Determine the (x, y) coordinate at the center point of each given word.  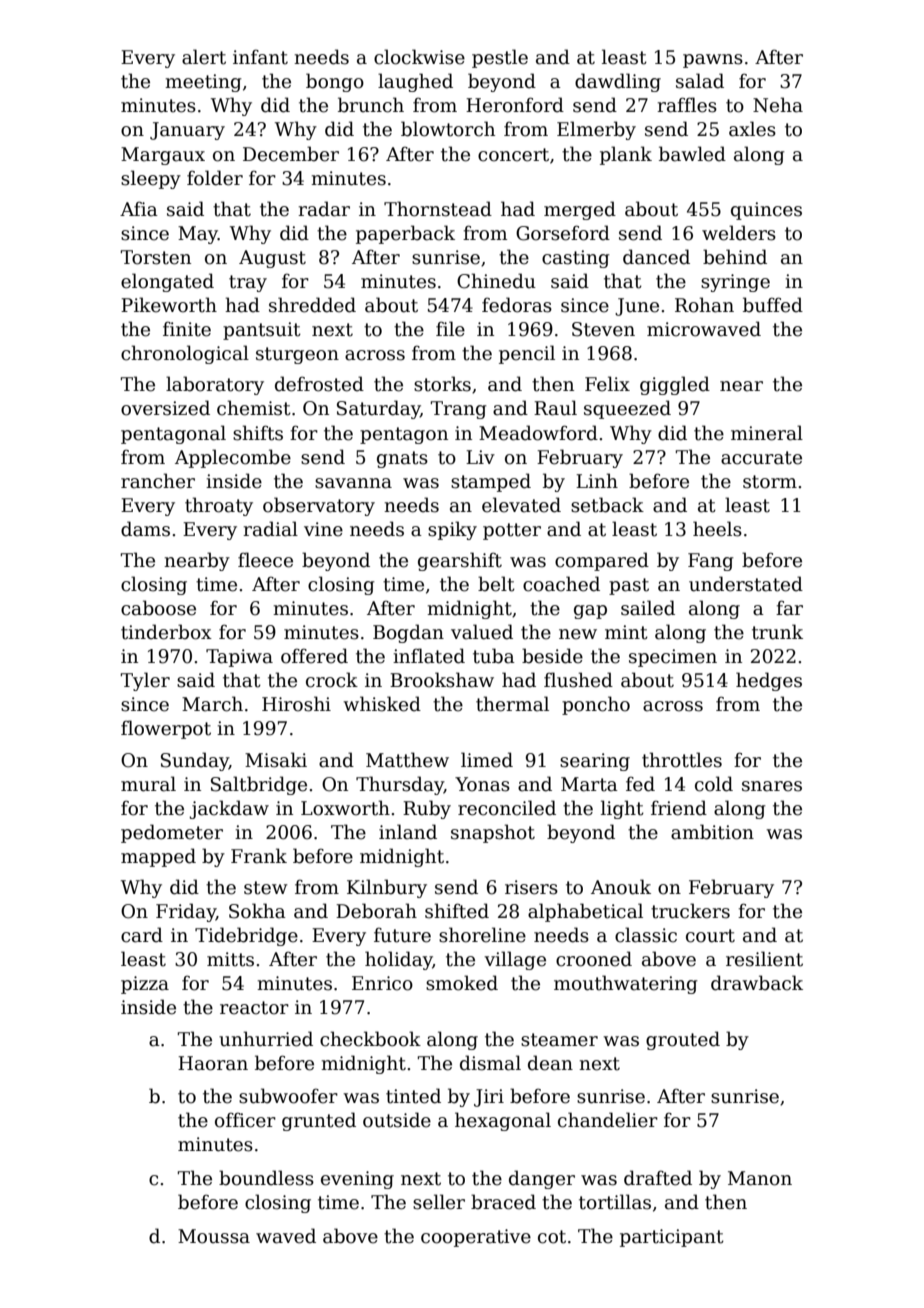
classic (646, 935)
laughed (415, 82)
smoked (462, 983)
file (450, 329)
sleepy (151, 179)
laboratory (215, 385)
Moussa (214, 1236)
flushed (578, 680)
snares (772, 786)
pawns (713, 61)
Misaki (276, 760)
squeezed (627, 409)
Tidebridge (246, 936)
